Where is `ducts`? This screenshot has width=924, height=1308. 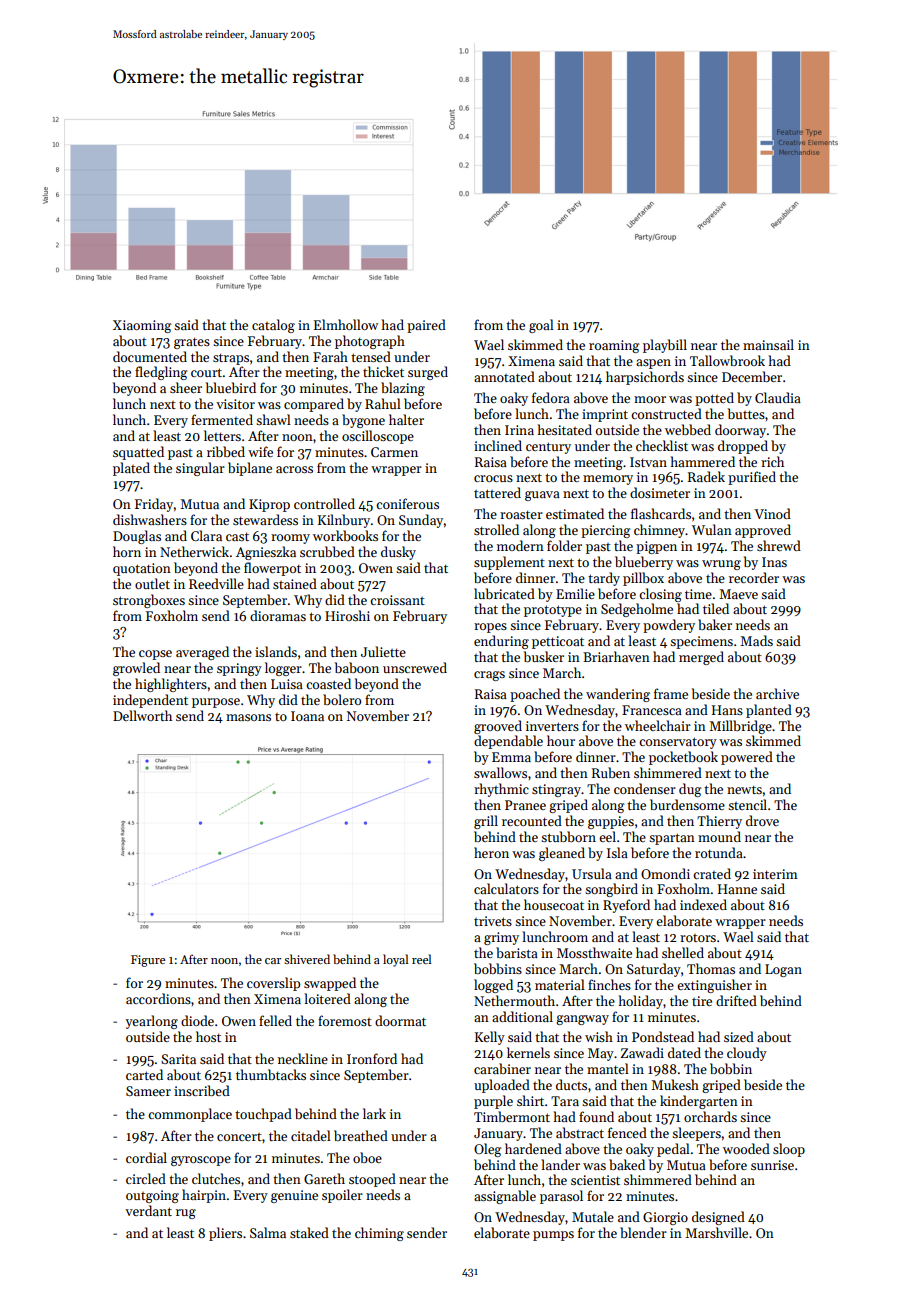 ducts is located at coordinates (571, 1084).
